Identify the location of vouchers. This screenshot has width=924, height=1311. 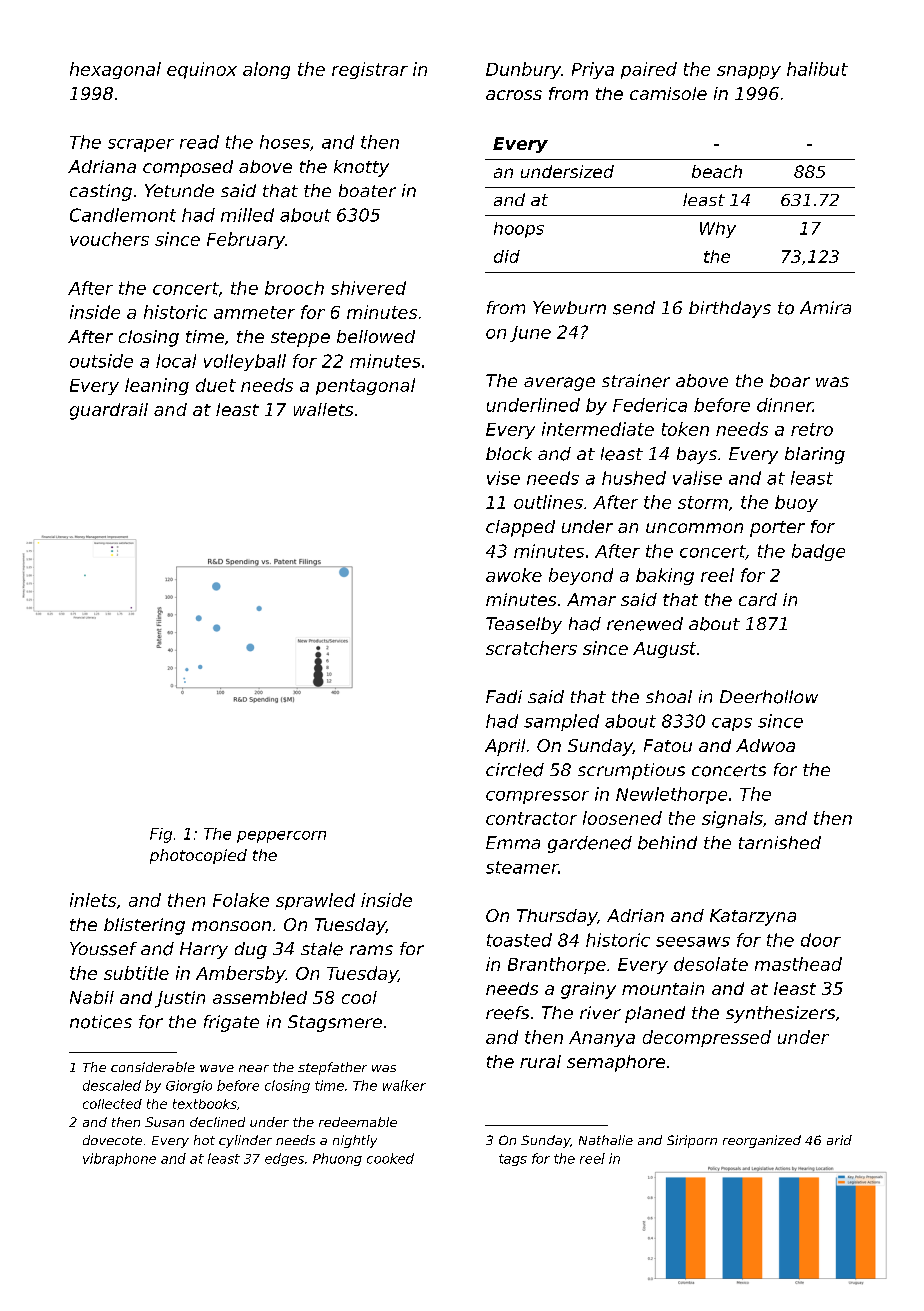
(109, 239).
